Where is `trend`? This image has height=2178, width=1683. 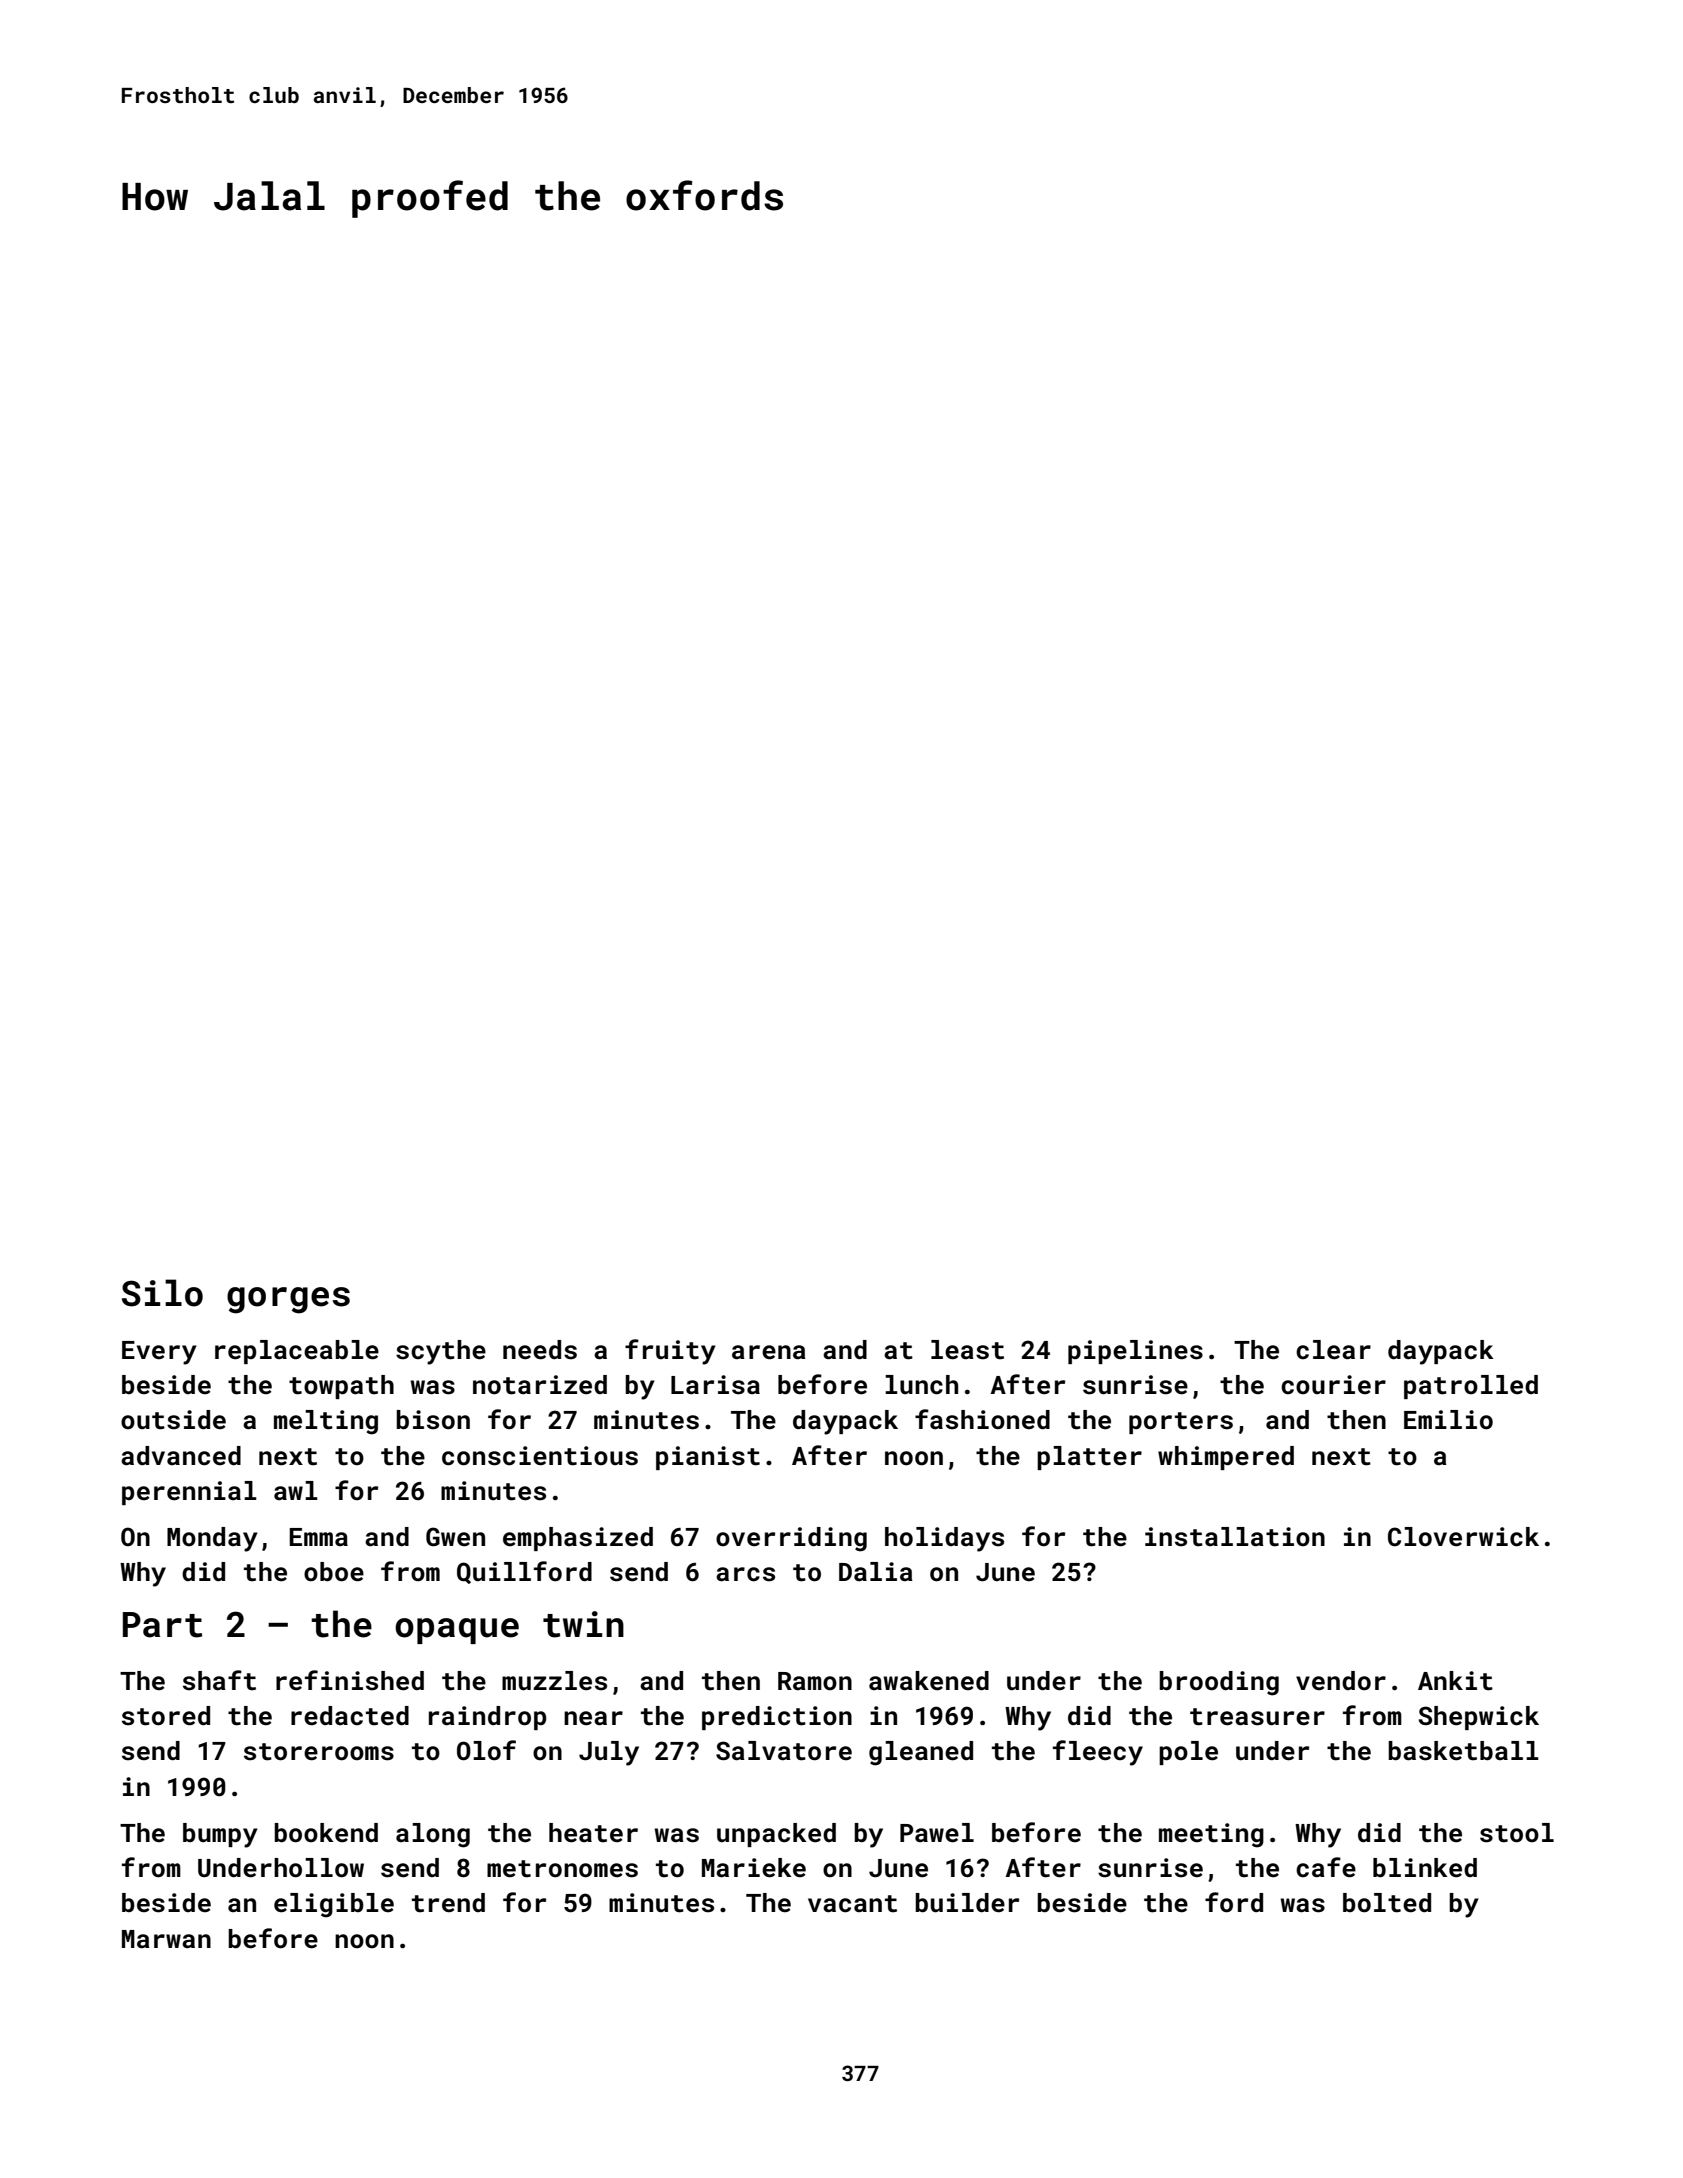 trend is located at coordinates (448, 1903).
